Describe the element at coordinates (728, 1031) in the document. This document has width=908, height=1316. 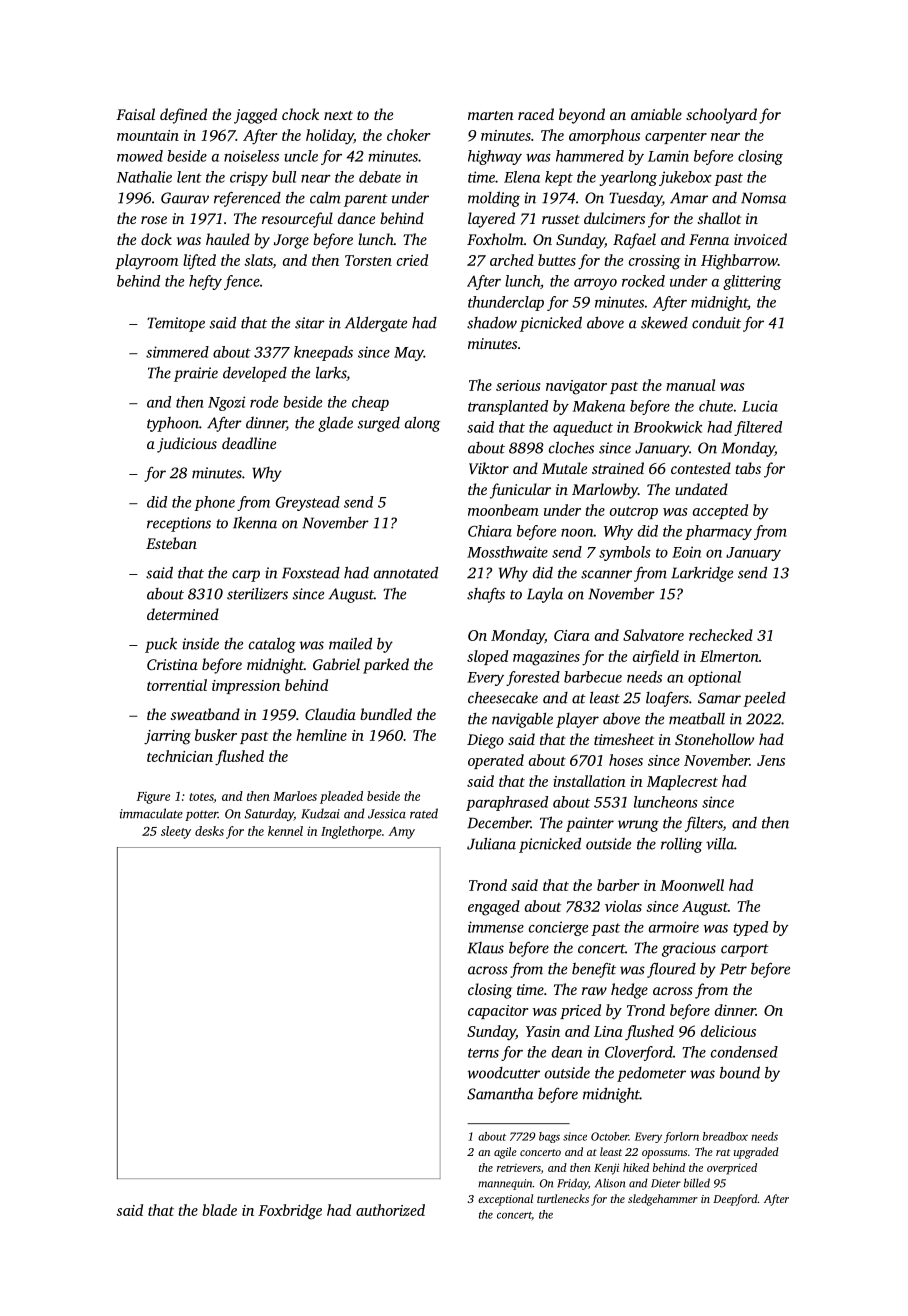
I see `delicious` at that location.
